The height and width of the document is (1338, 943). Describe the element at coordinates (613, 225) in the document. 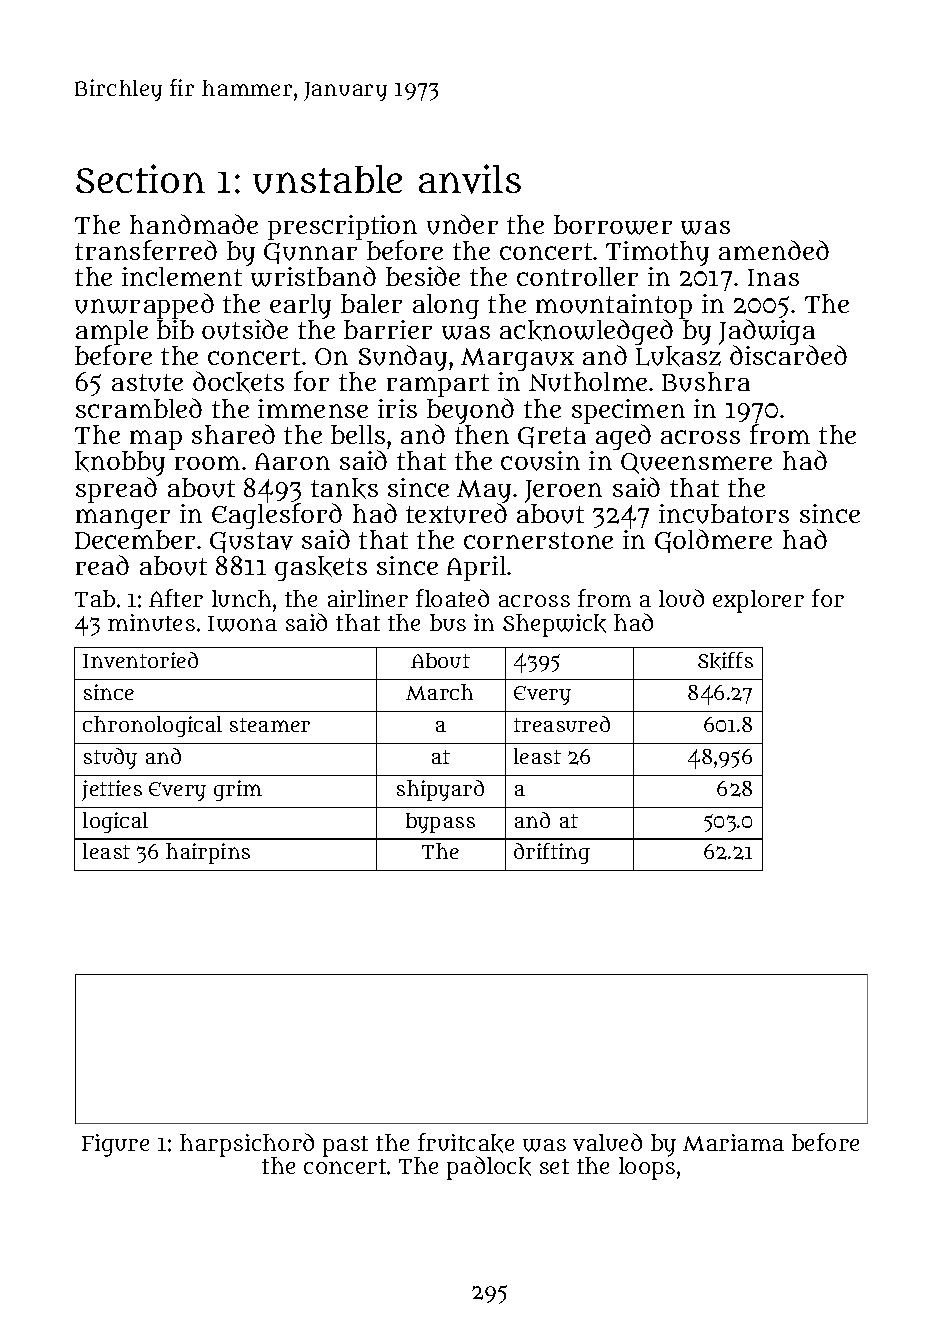

I see `borrower` at that location.
